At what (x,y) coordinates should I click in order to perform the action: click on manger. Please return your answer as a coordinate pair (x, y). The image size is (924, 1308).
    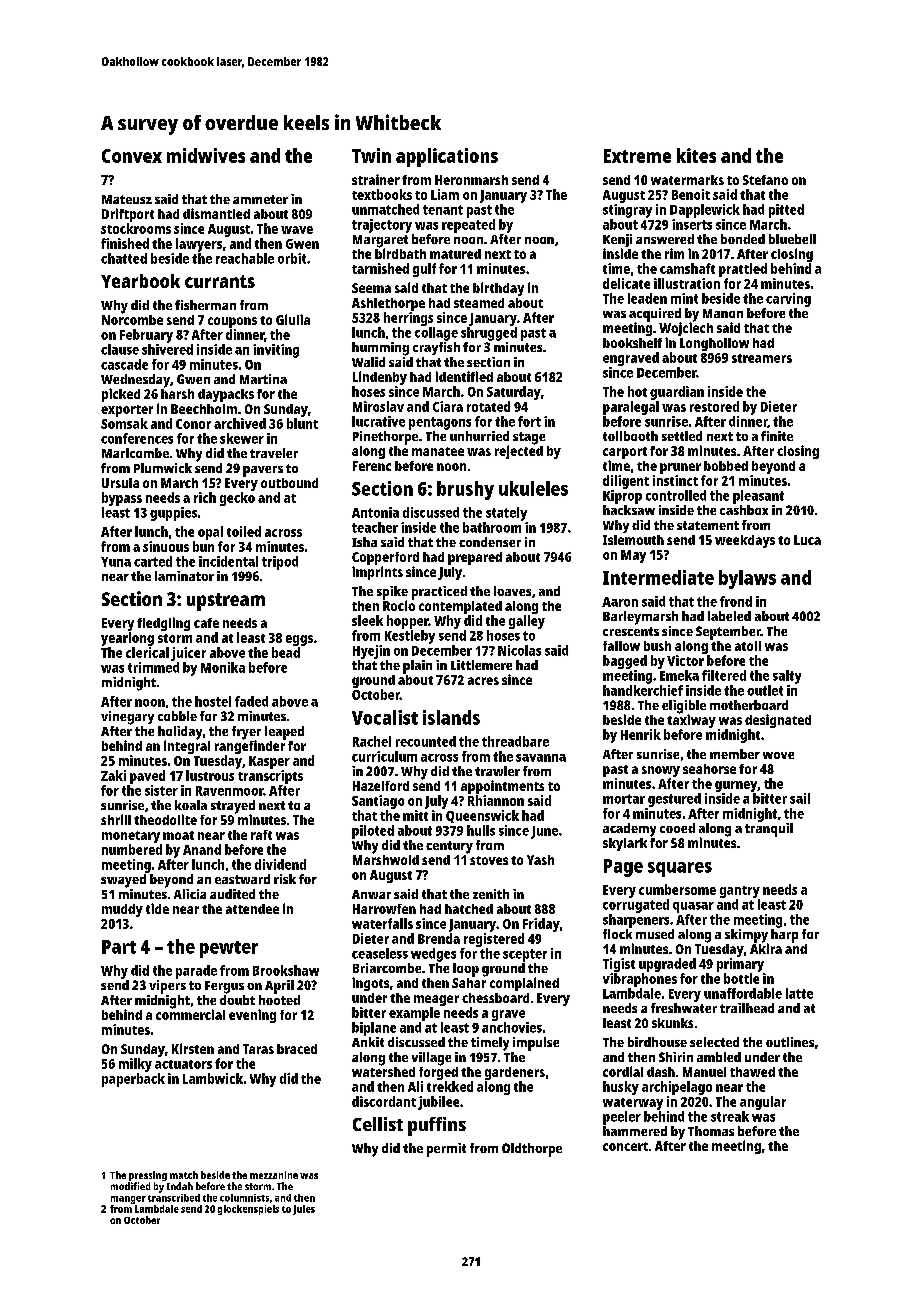
    Looking at the image, I should click on (128, 1200).
